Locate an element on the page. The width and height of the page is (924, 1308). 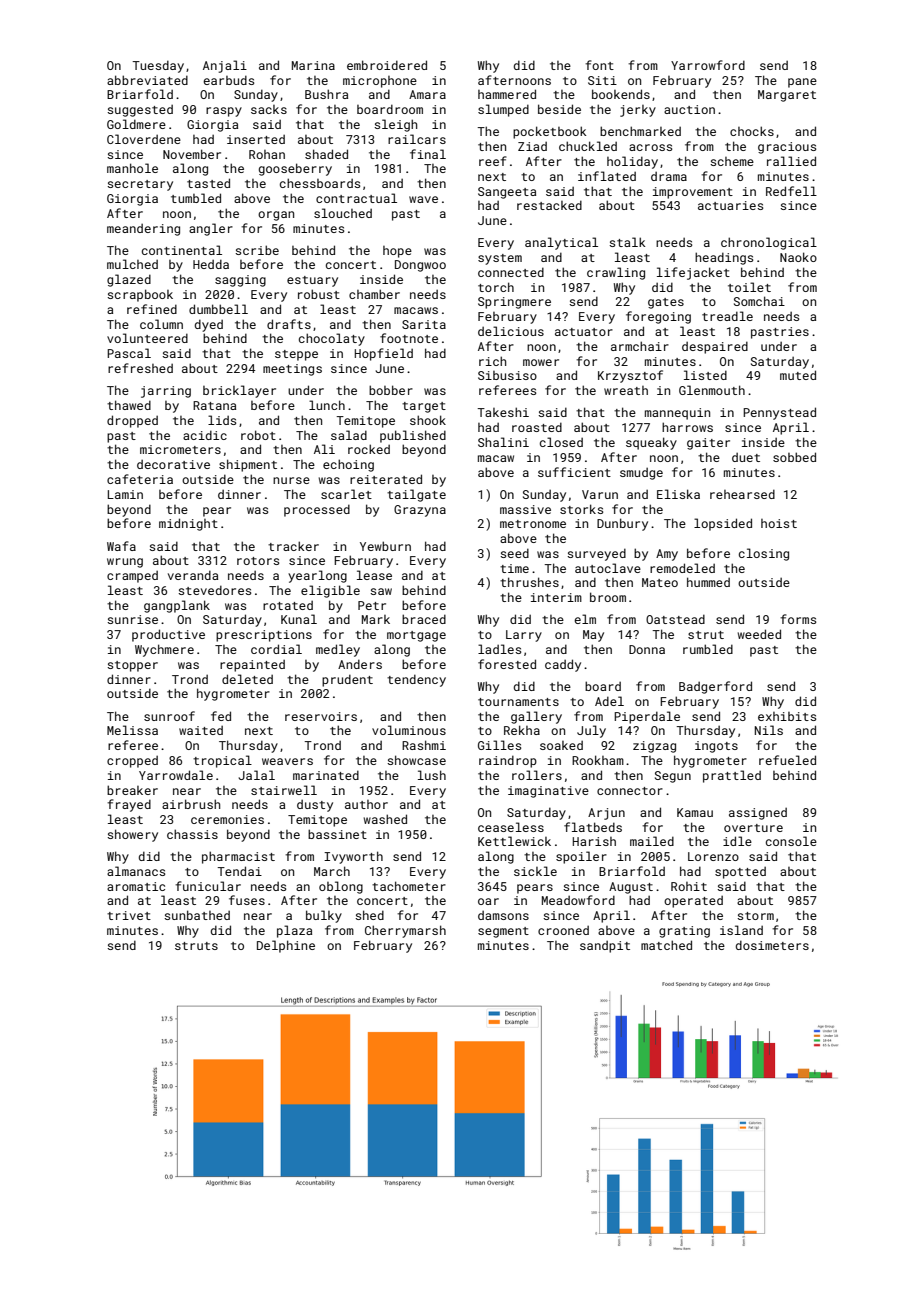
contractual is located at coordinates (356, 198).
